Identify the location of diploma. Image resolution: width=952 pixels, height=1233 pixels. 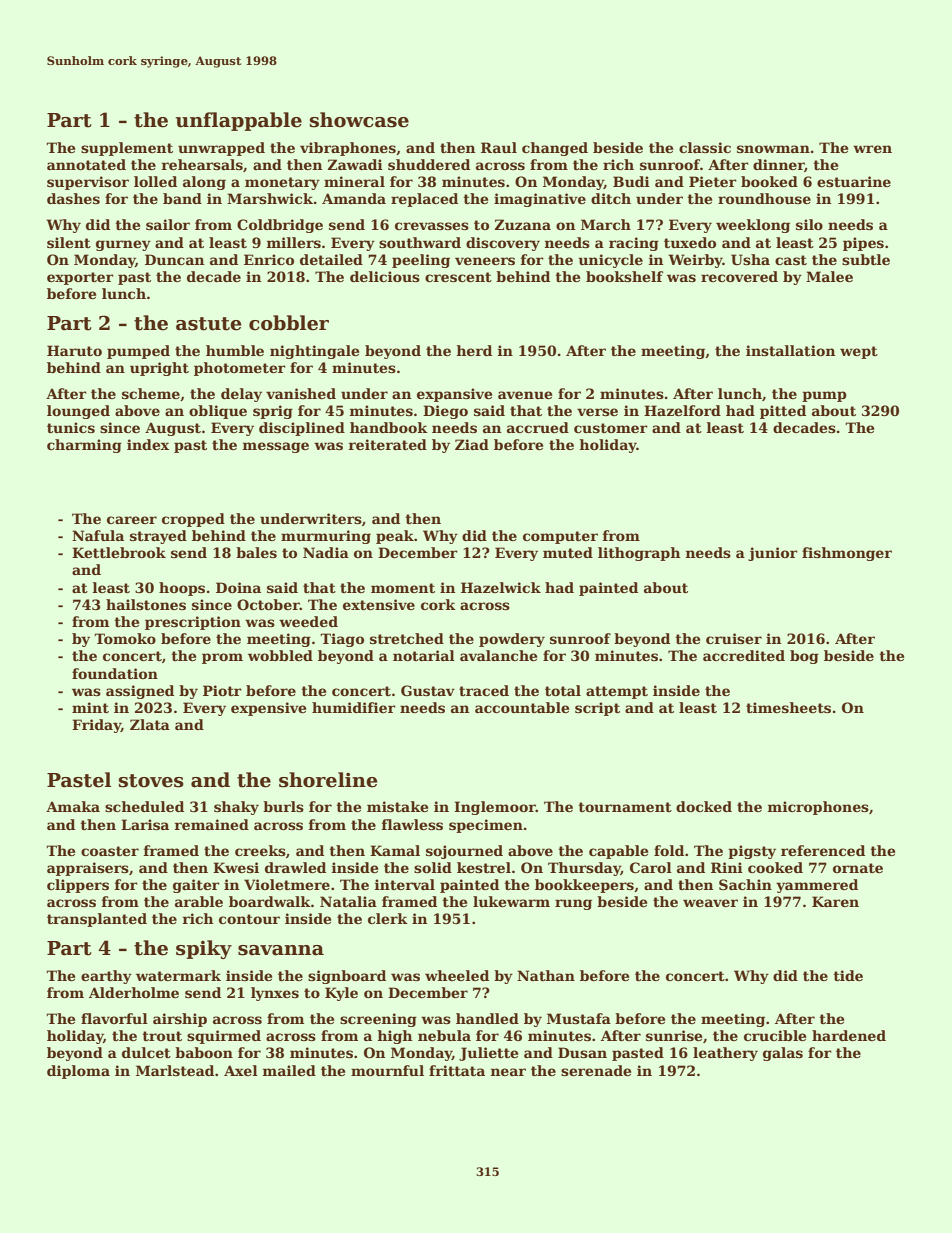
(78, 1072).
